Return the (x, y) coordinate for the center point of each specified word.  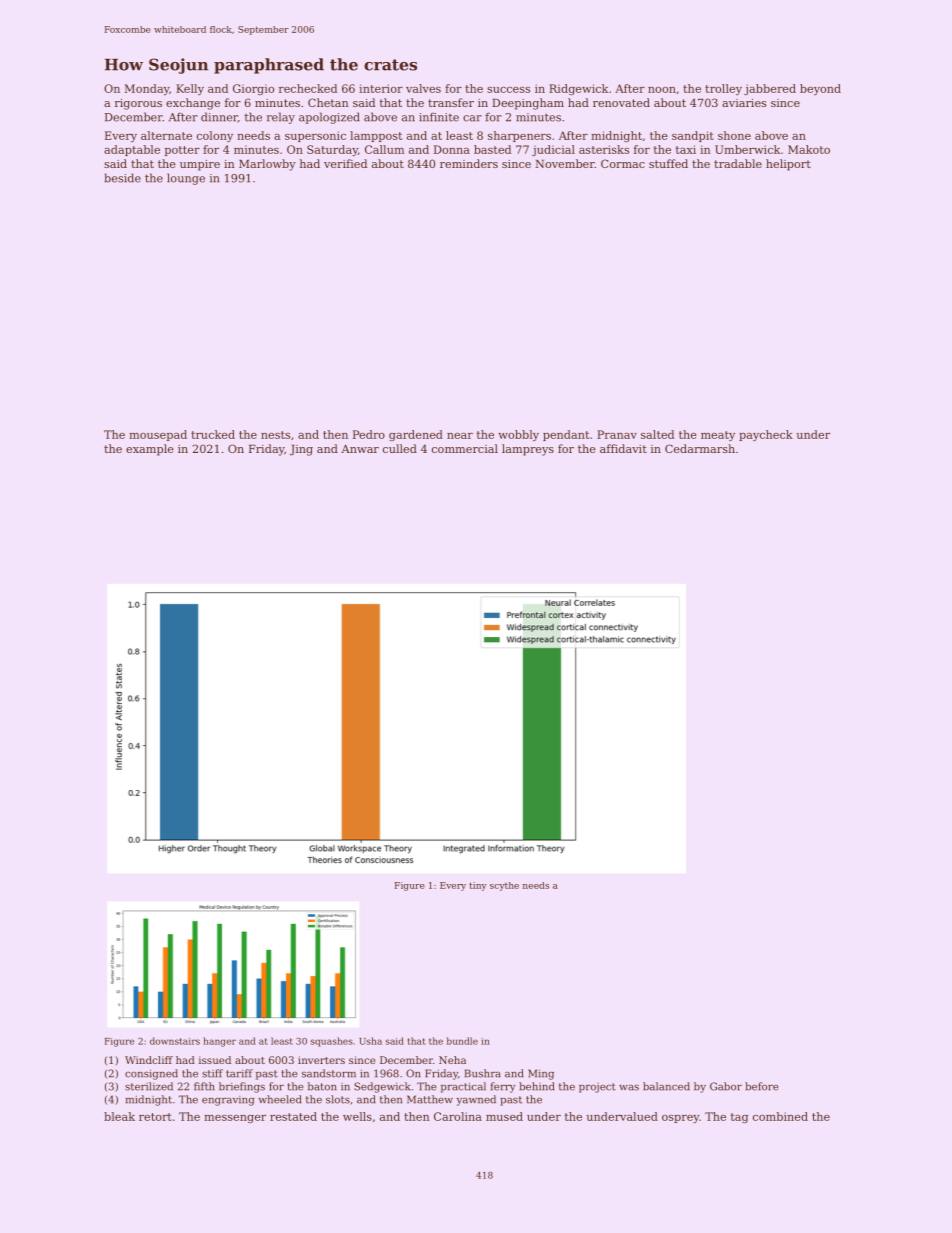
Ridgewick (578, 89)
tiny (478, 886)
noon (662, 90)
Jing (301, 450)
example (150, 450)
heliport (788, 165)
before (761, 1086)
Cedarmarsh (700, 448)
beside (123, 178)
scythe (504, 886)
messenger (235, 1119)
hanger (219, 1042)
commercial (465, 448)
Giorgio (253, 89)
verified (345, 163)
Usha (370, 1041)
